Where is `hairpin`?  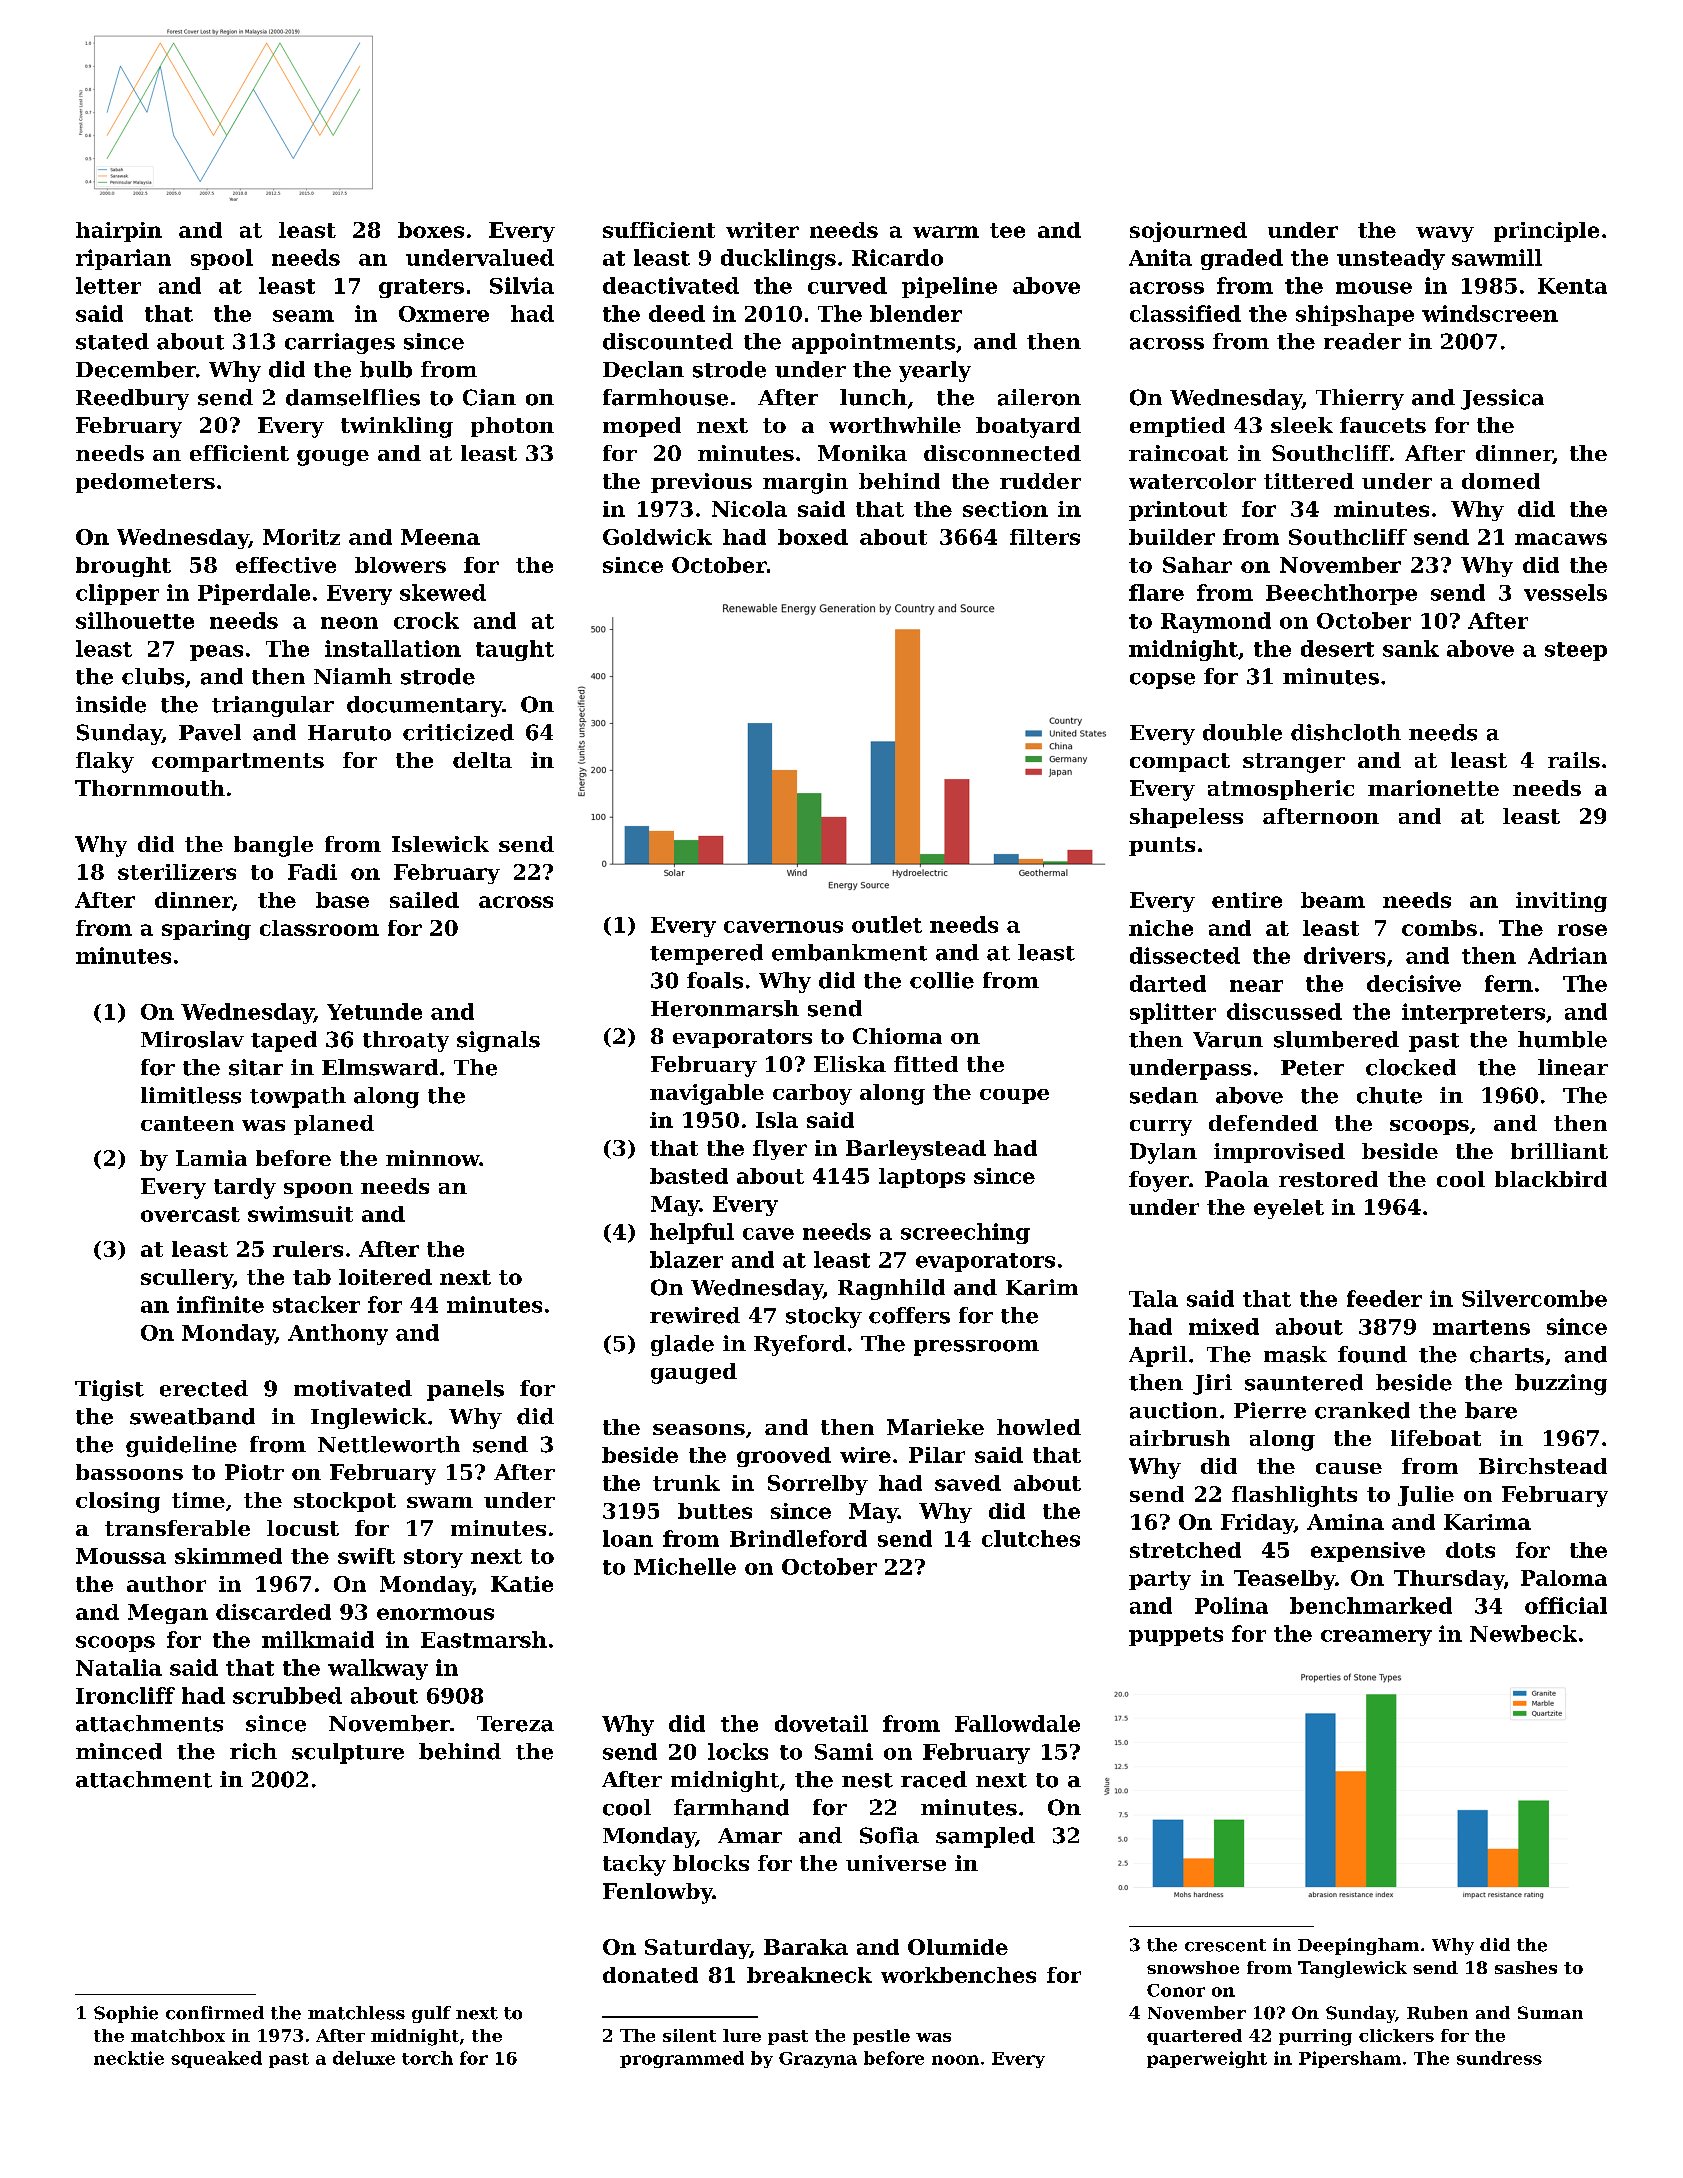
hairpin is located at coordinates (119, 232).
